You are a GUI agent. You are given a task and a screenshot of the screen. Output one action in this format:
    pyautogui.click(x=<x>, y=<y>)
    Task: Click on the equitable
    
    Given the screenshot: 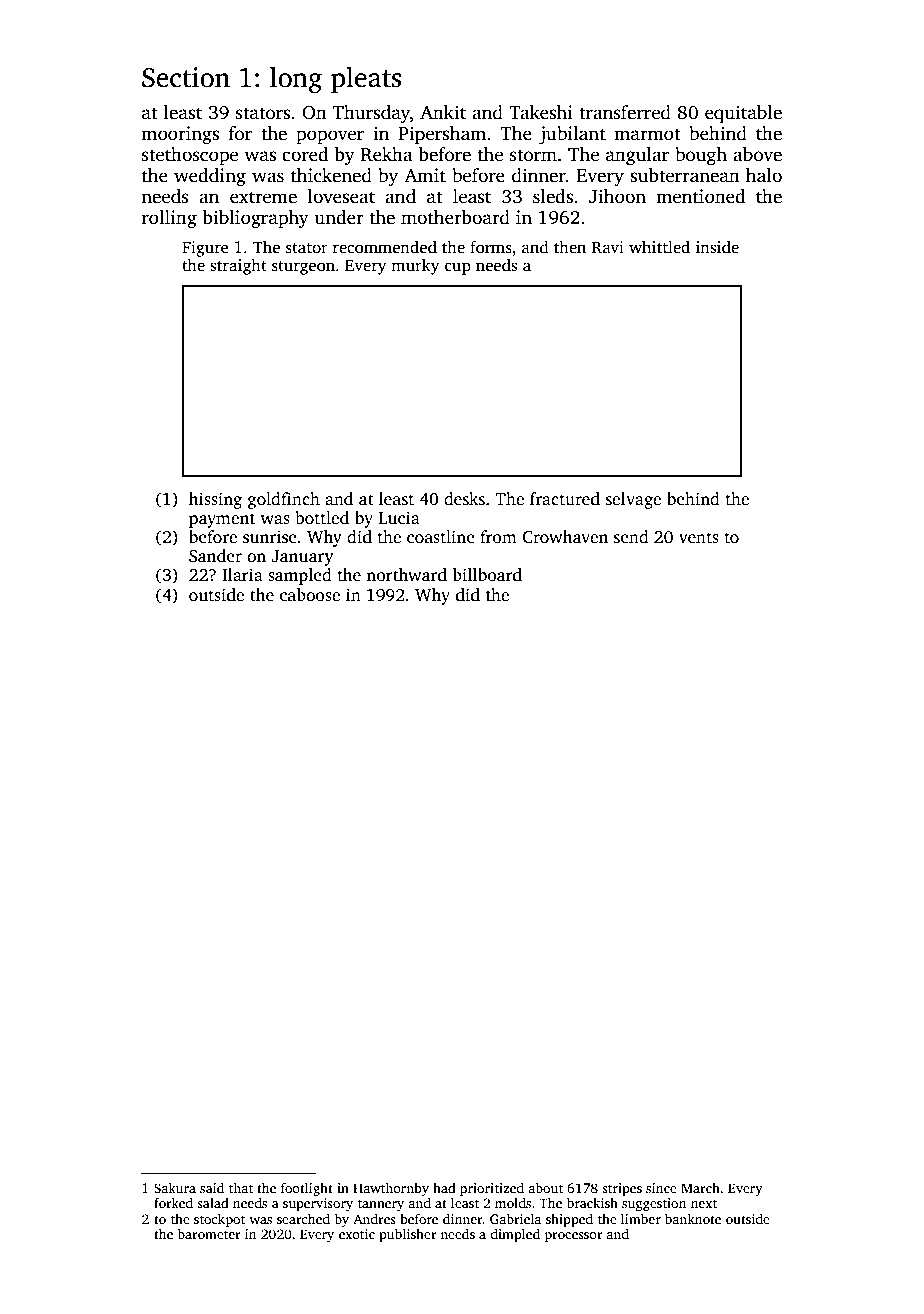 What is the action you would take?
    pyautogui.click(x=743, y=114)
